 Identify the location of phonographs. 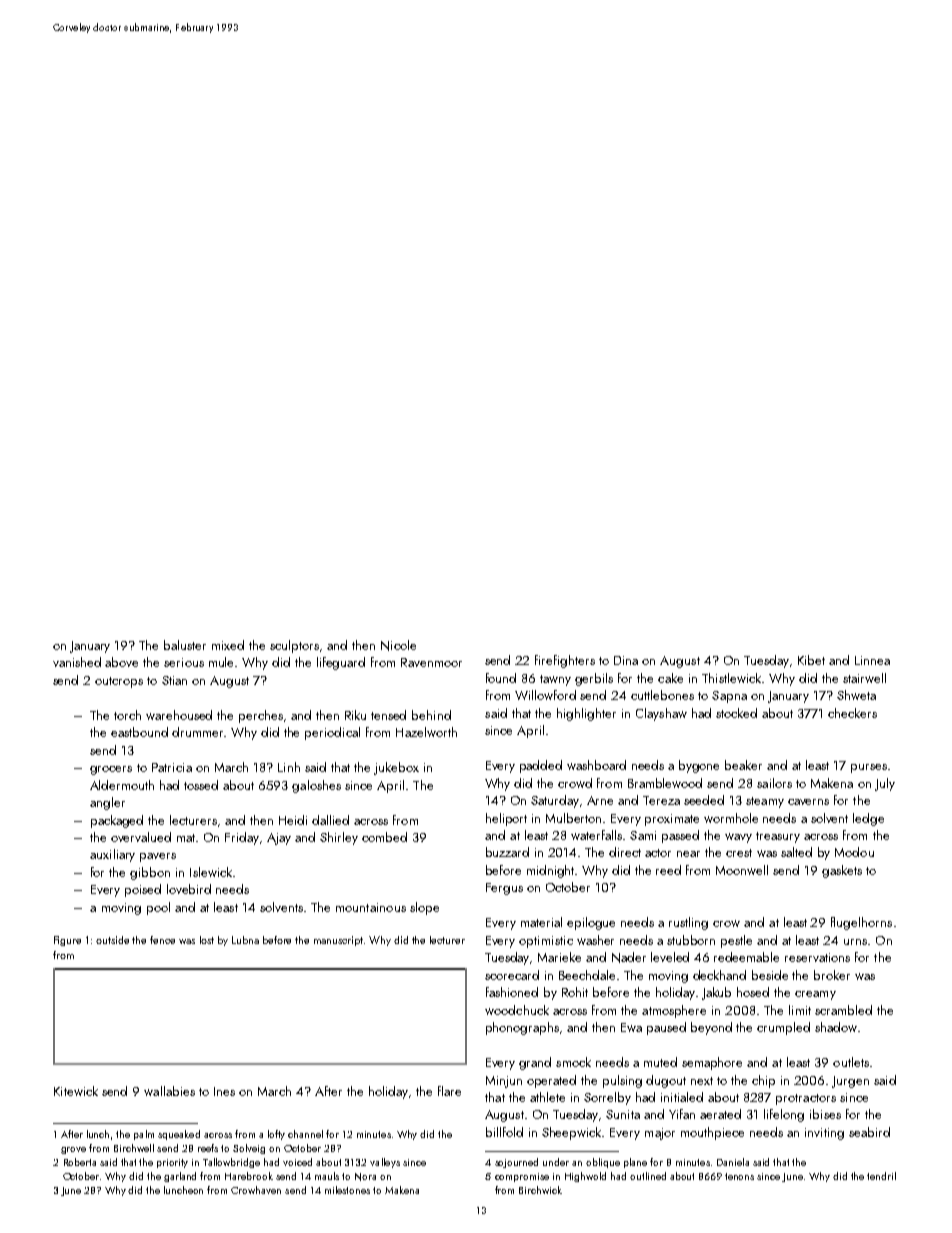
(522, 1028).
